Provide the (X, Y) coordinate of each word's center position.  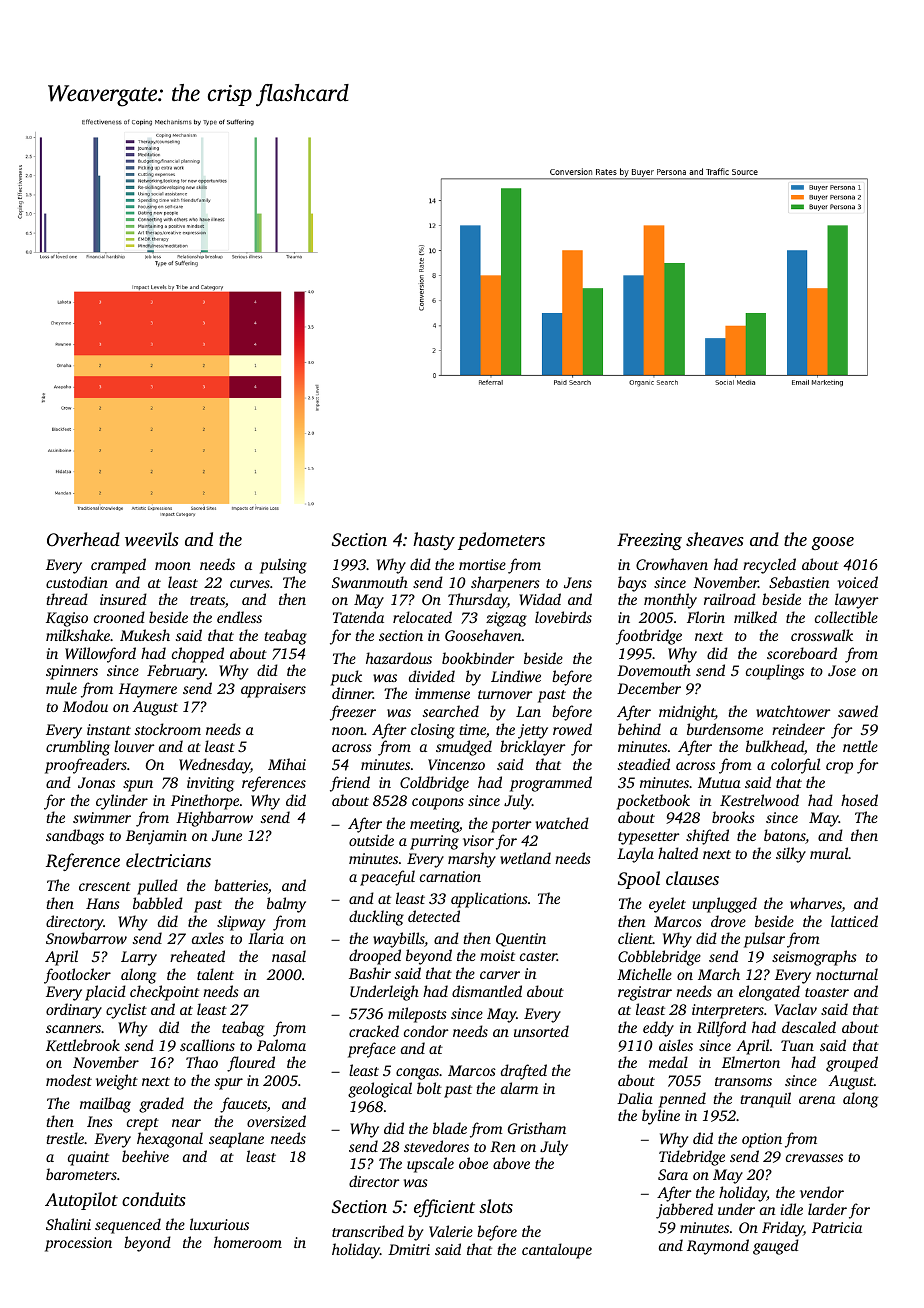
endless (239, 617)
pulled (157, 887)
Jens (578, 582)
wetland (525, 858)
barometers (81, 1174)
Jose (842, 670)
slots (496, 1206)
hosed (859, 800)
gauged (776, 1247)
